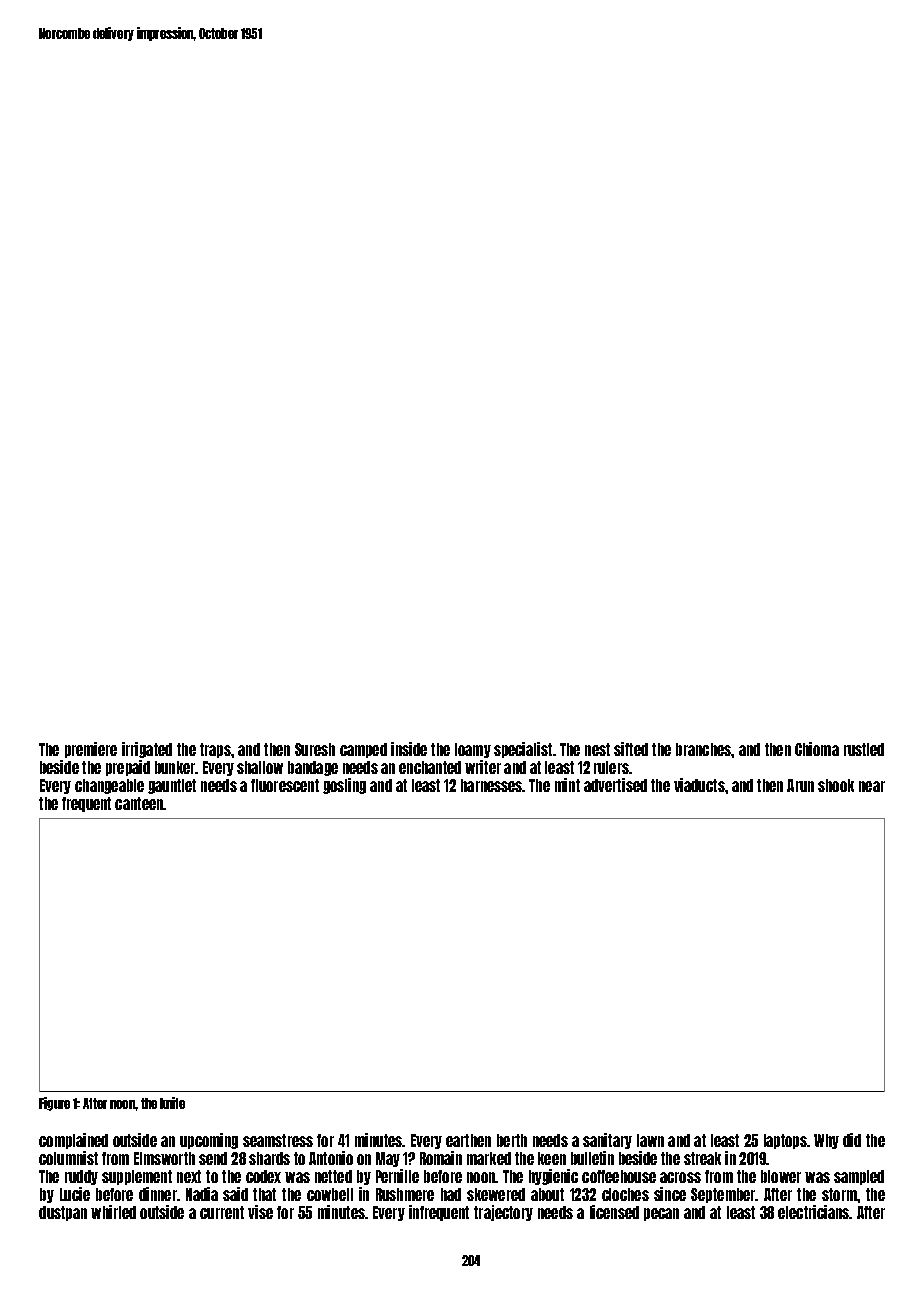 This screenshot has width=924, height=1308. Describe the element at coordinates (139, 803) in the screenshot. I see `canteen` at that location.
